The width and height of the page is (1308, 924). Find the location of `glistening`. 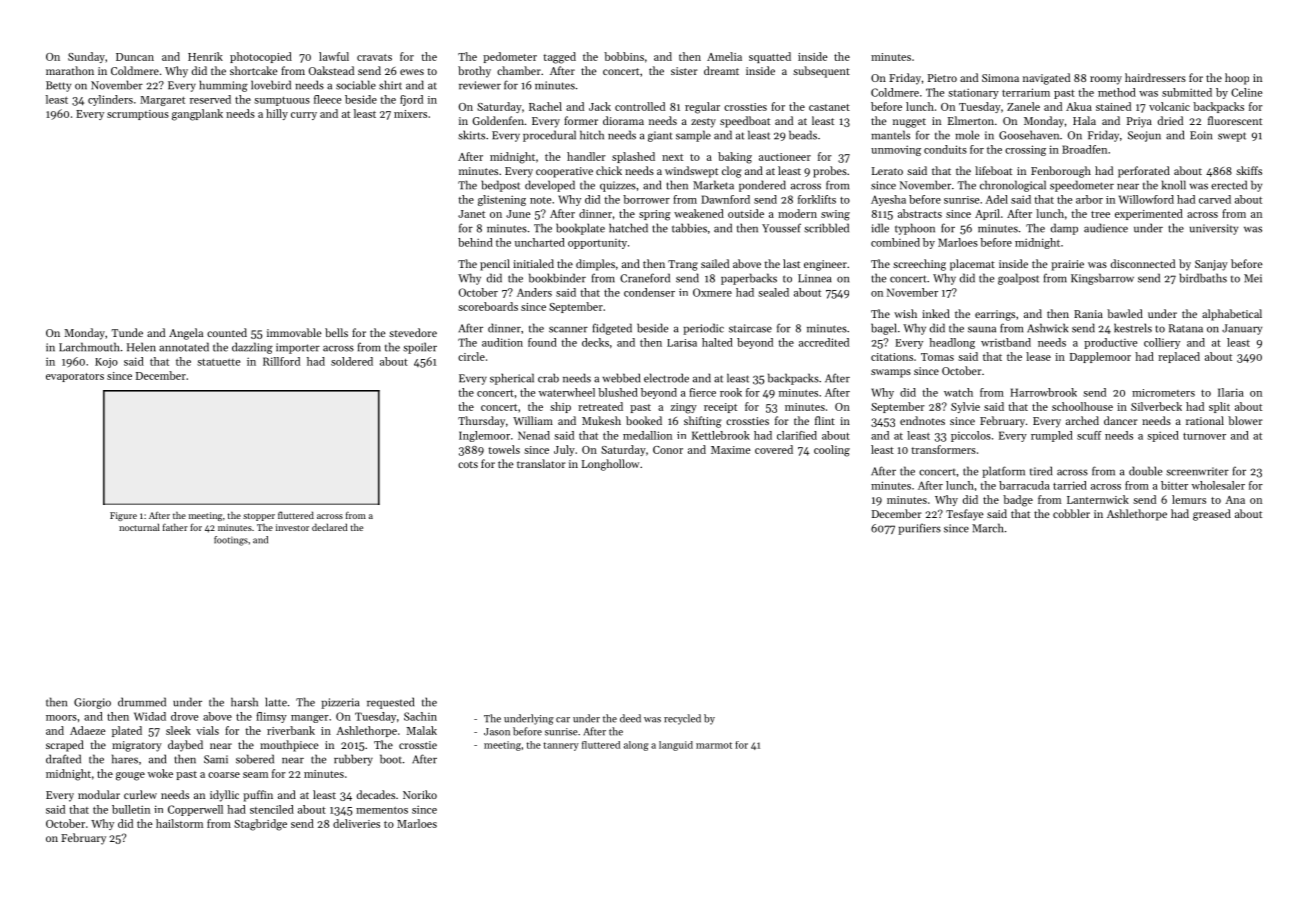

glistening is located at coordinates (502, 200).
